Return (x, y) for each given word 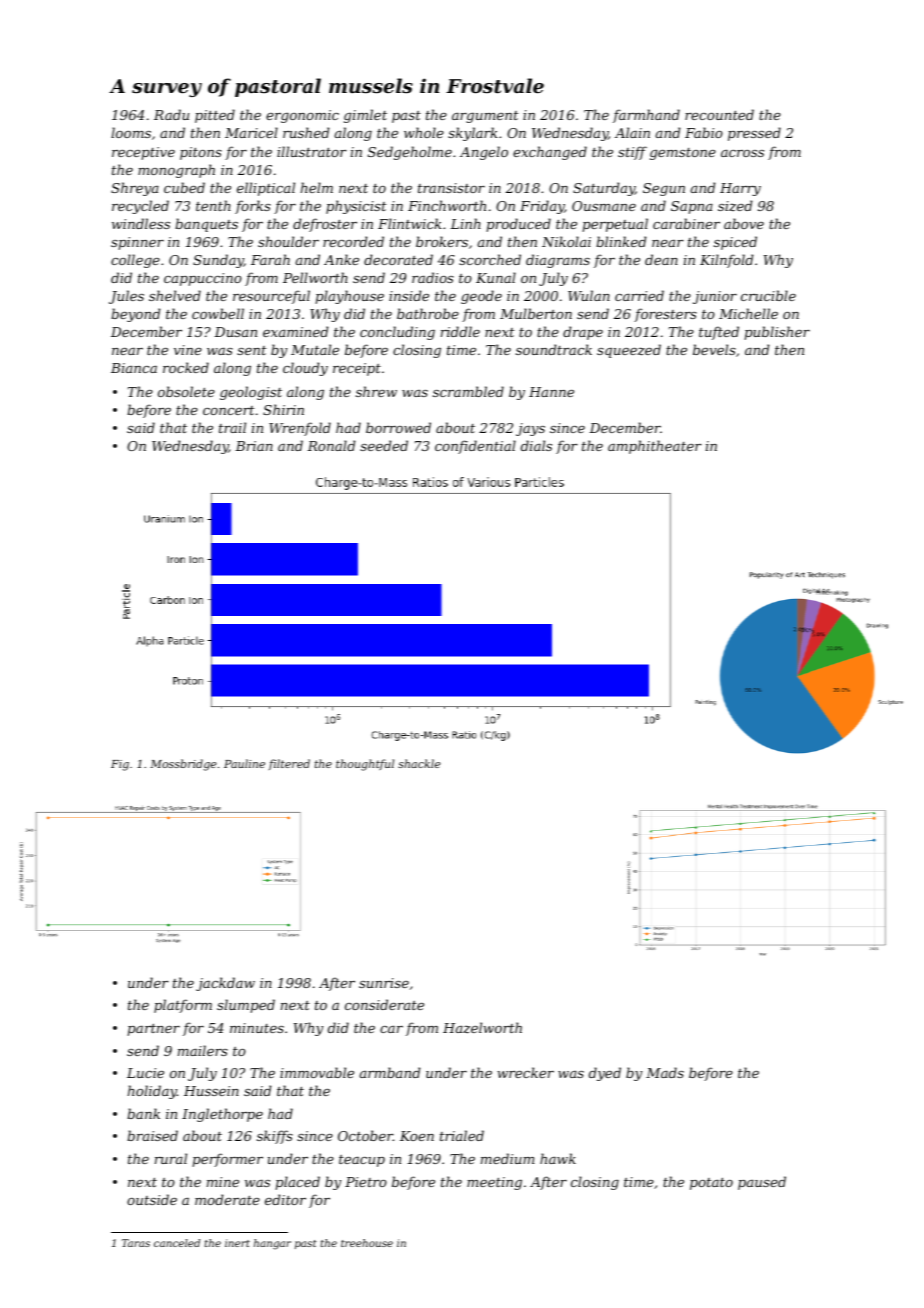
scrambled (468, 391)
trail (232, 427)
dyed (605, 1074)
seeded (384, 445)
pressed (754, 134)
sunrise (384, 983)
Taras (136, 1243)
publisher (777, 333)
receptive (143, 153)
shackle (419, 763)
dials (536, 445)
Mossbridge (183, 765)
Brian (254, 446)
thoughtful (365, 765)
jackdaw (225, 984)
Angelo (484, 153)
